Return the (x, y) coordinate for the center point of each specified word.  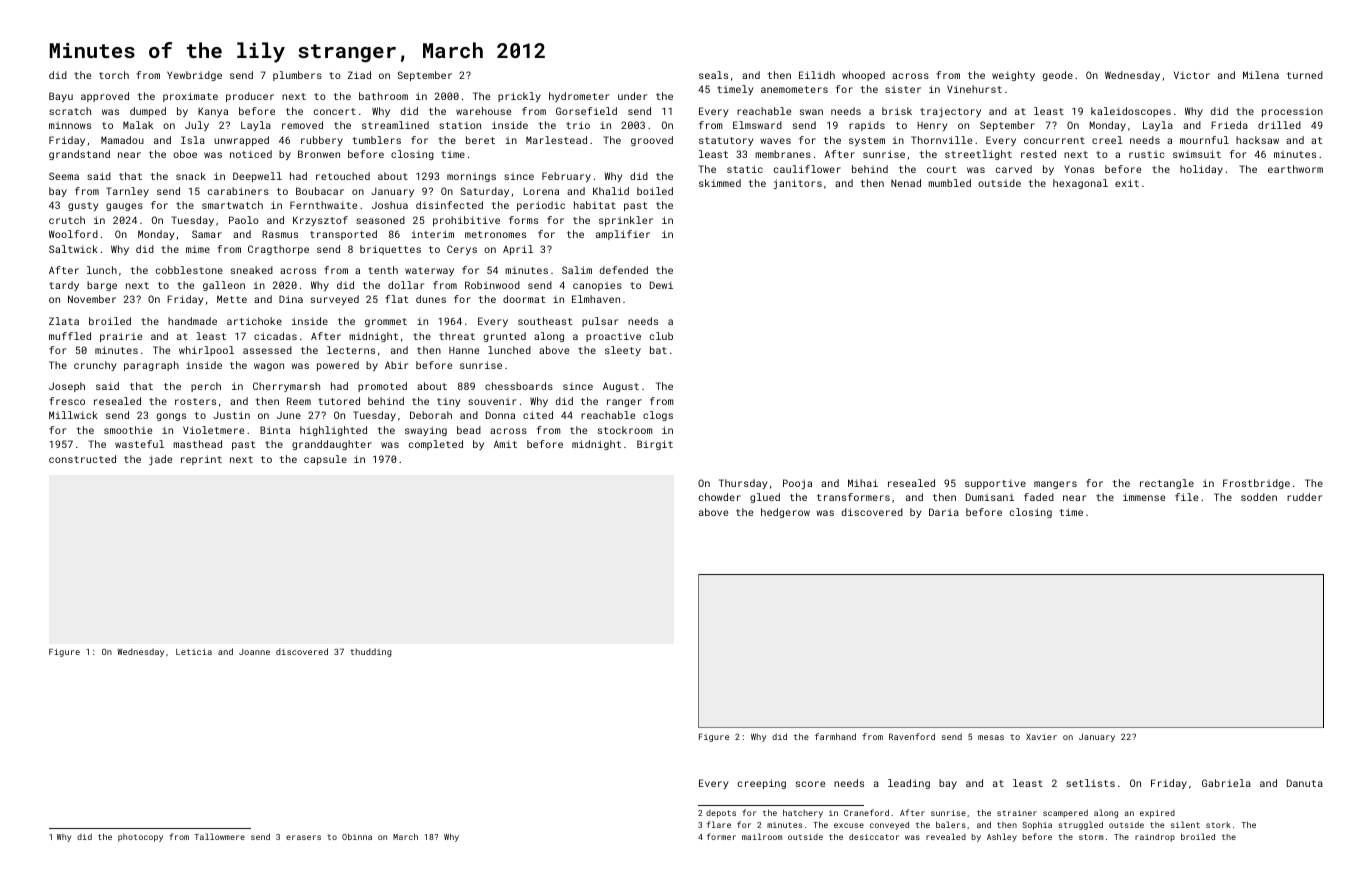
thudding (371, 652)
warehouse (483, 111)
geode (1058, 76)
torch (114, 75)
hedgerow (785, 513)
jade (160, 460)
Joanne (254, 652)
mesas (991, 737)
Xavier (1041, 737)
